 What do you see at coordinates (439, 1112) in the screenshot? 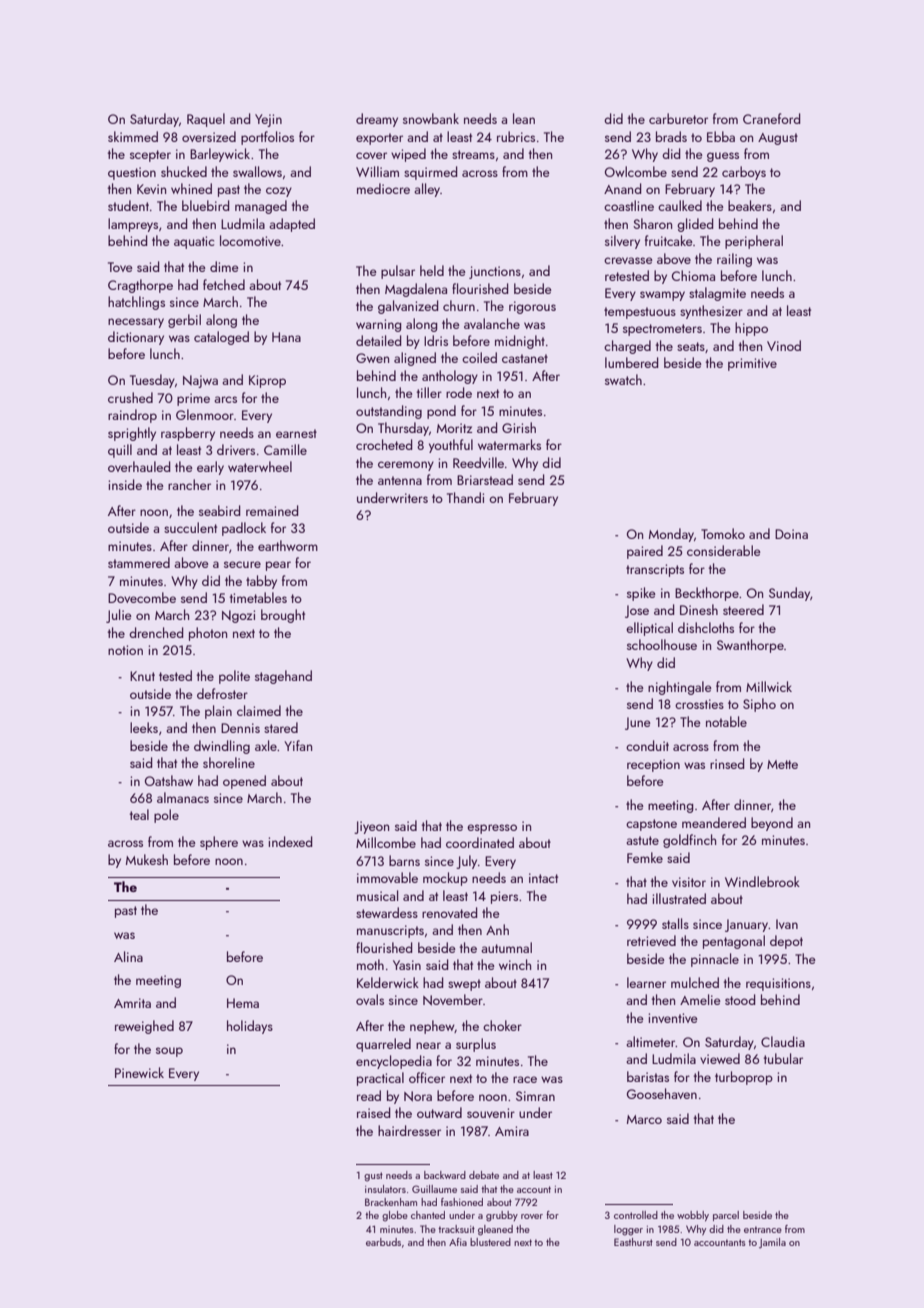
I see `outward` at bounding box center [439, 1112].
